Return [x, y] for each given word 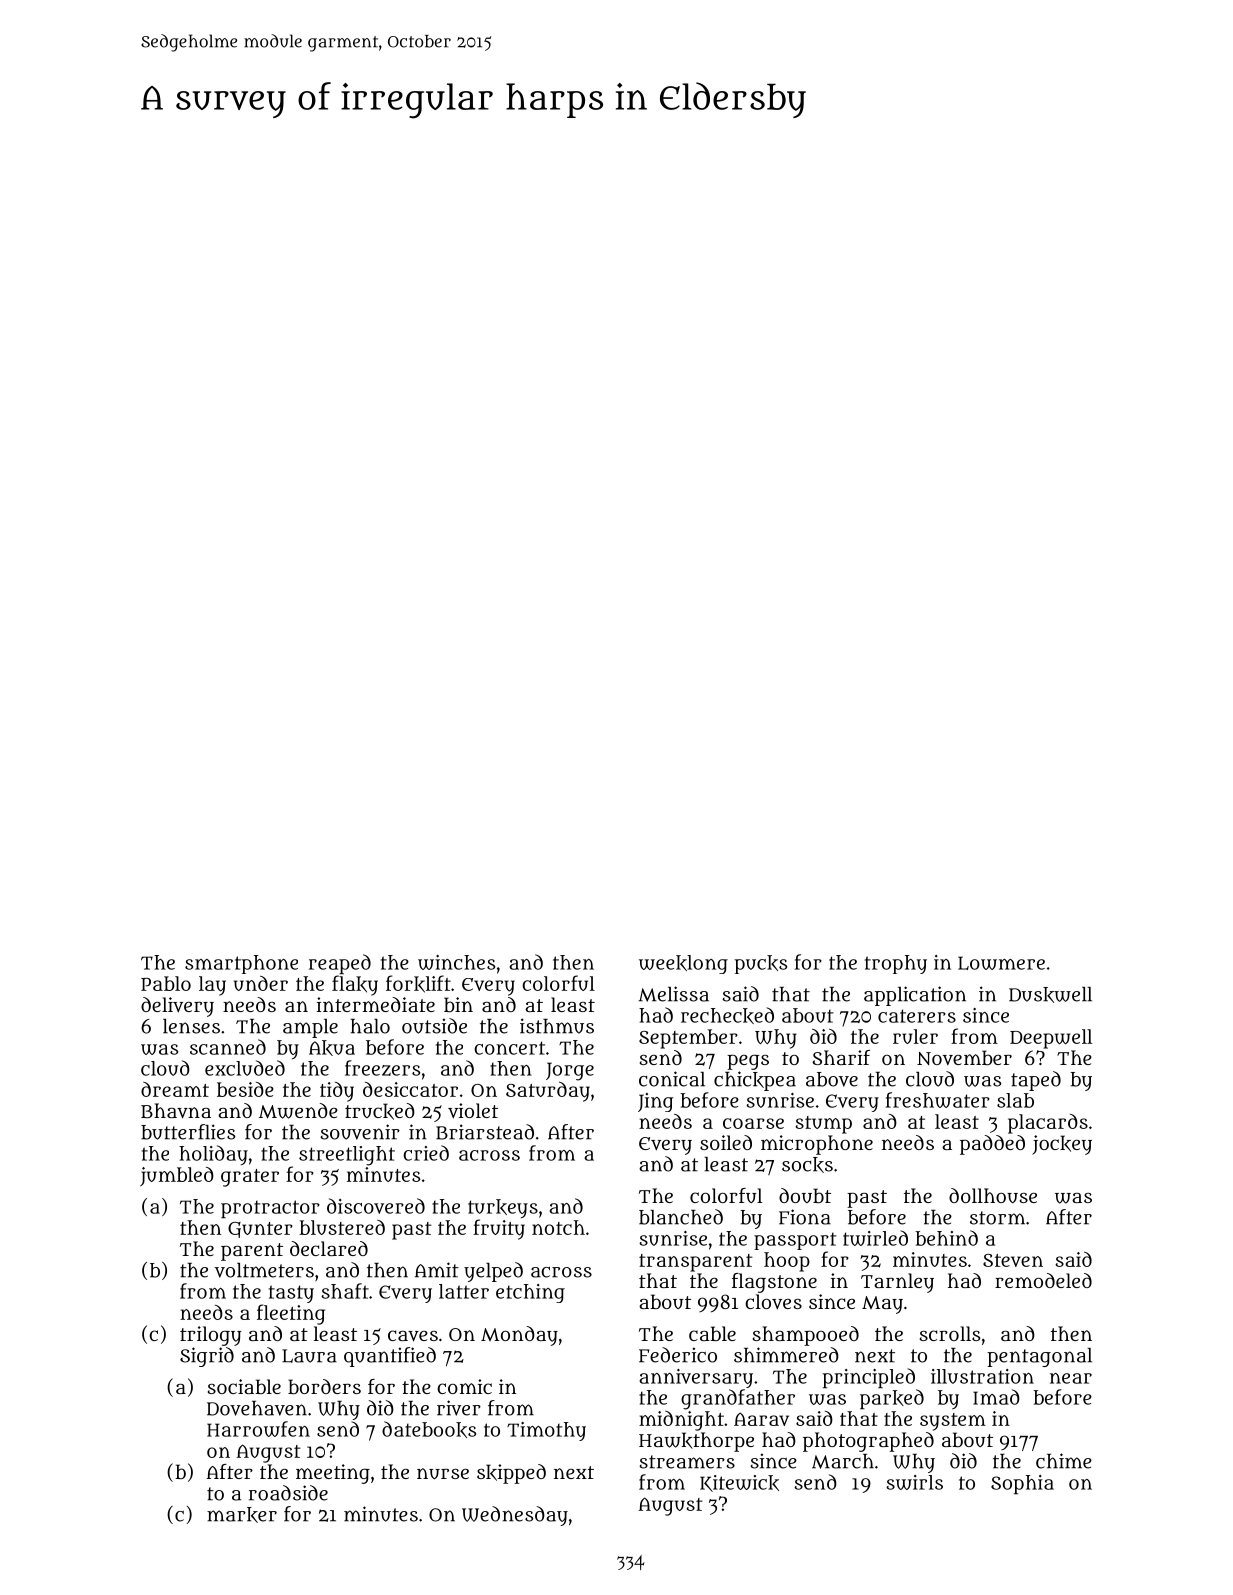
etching [530, 1293]
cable [712, 1333]
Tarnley [897, 1283]
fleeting [291, 1314]
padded [992, 1145]
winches [456, 962]
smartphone [241, 964]
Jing [656, 1102]
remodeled [1043, 1280]
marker [242, 1515]
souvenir [360, 1132]
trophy [896, 964]
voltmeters [264, 1270]
